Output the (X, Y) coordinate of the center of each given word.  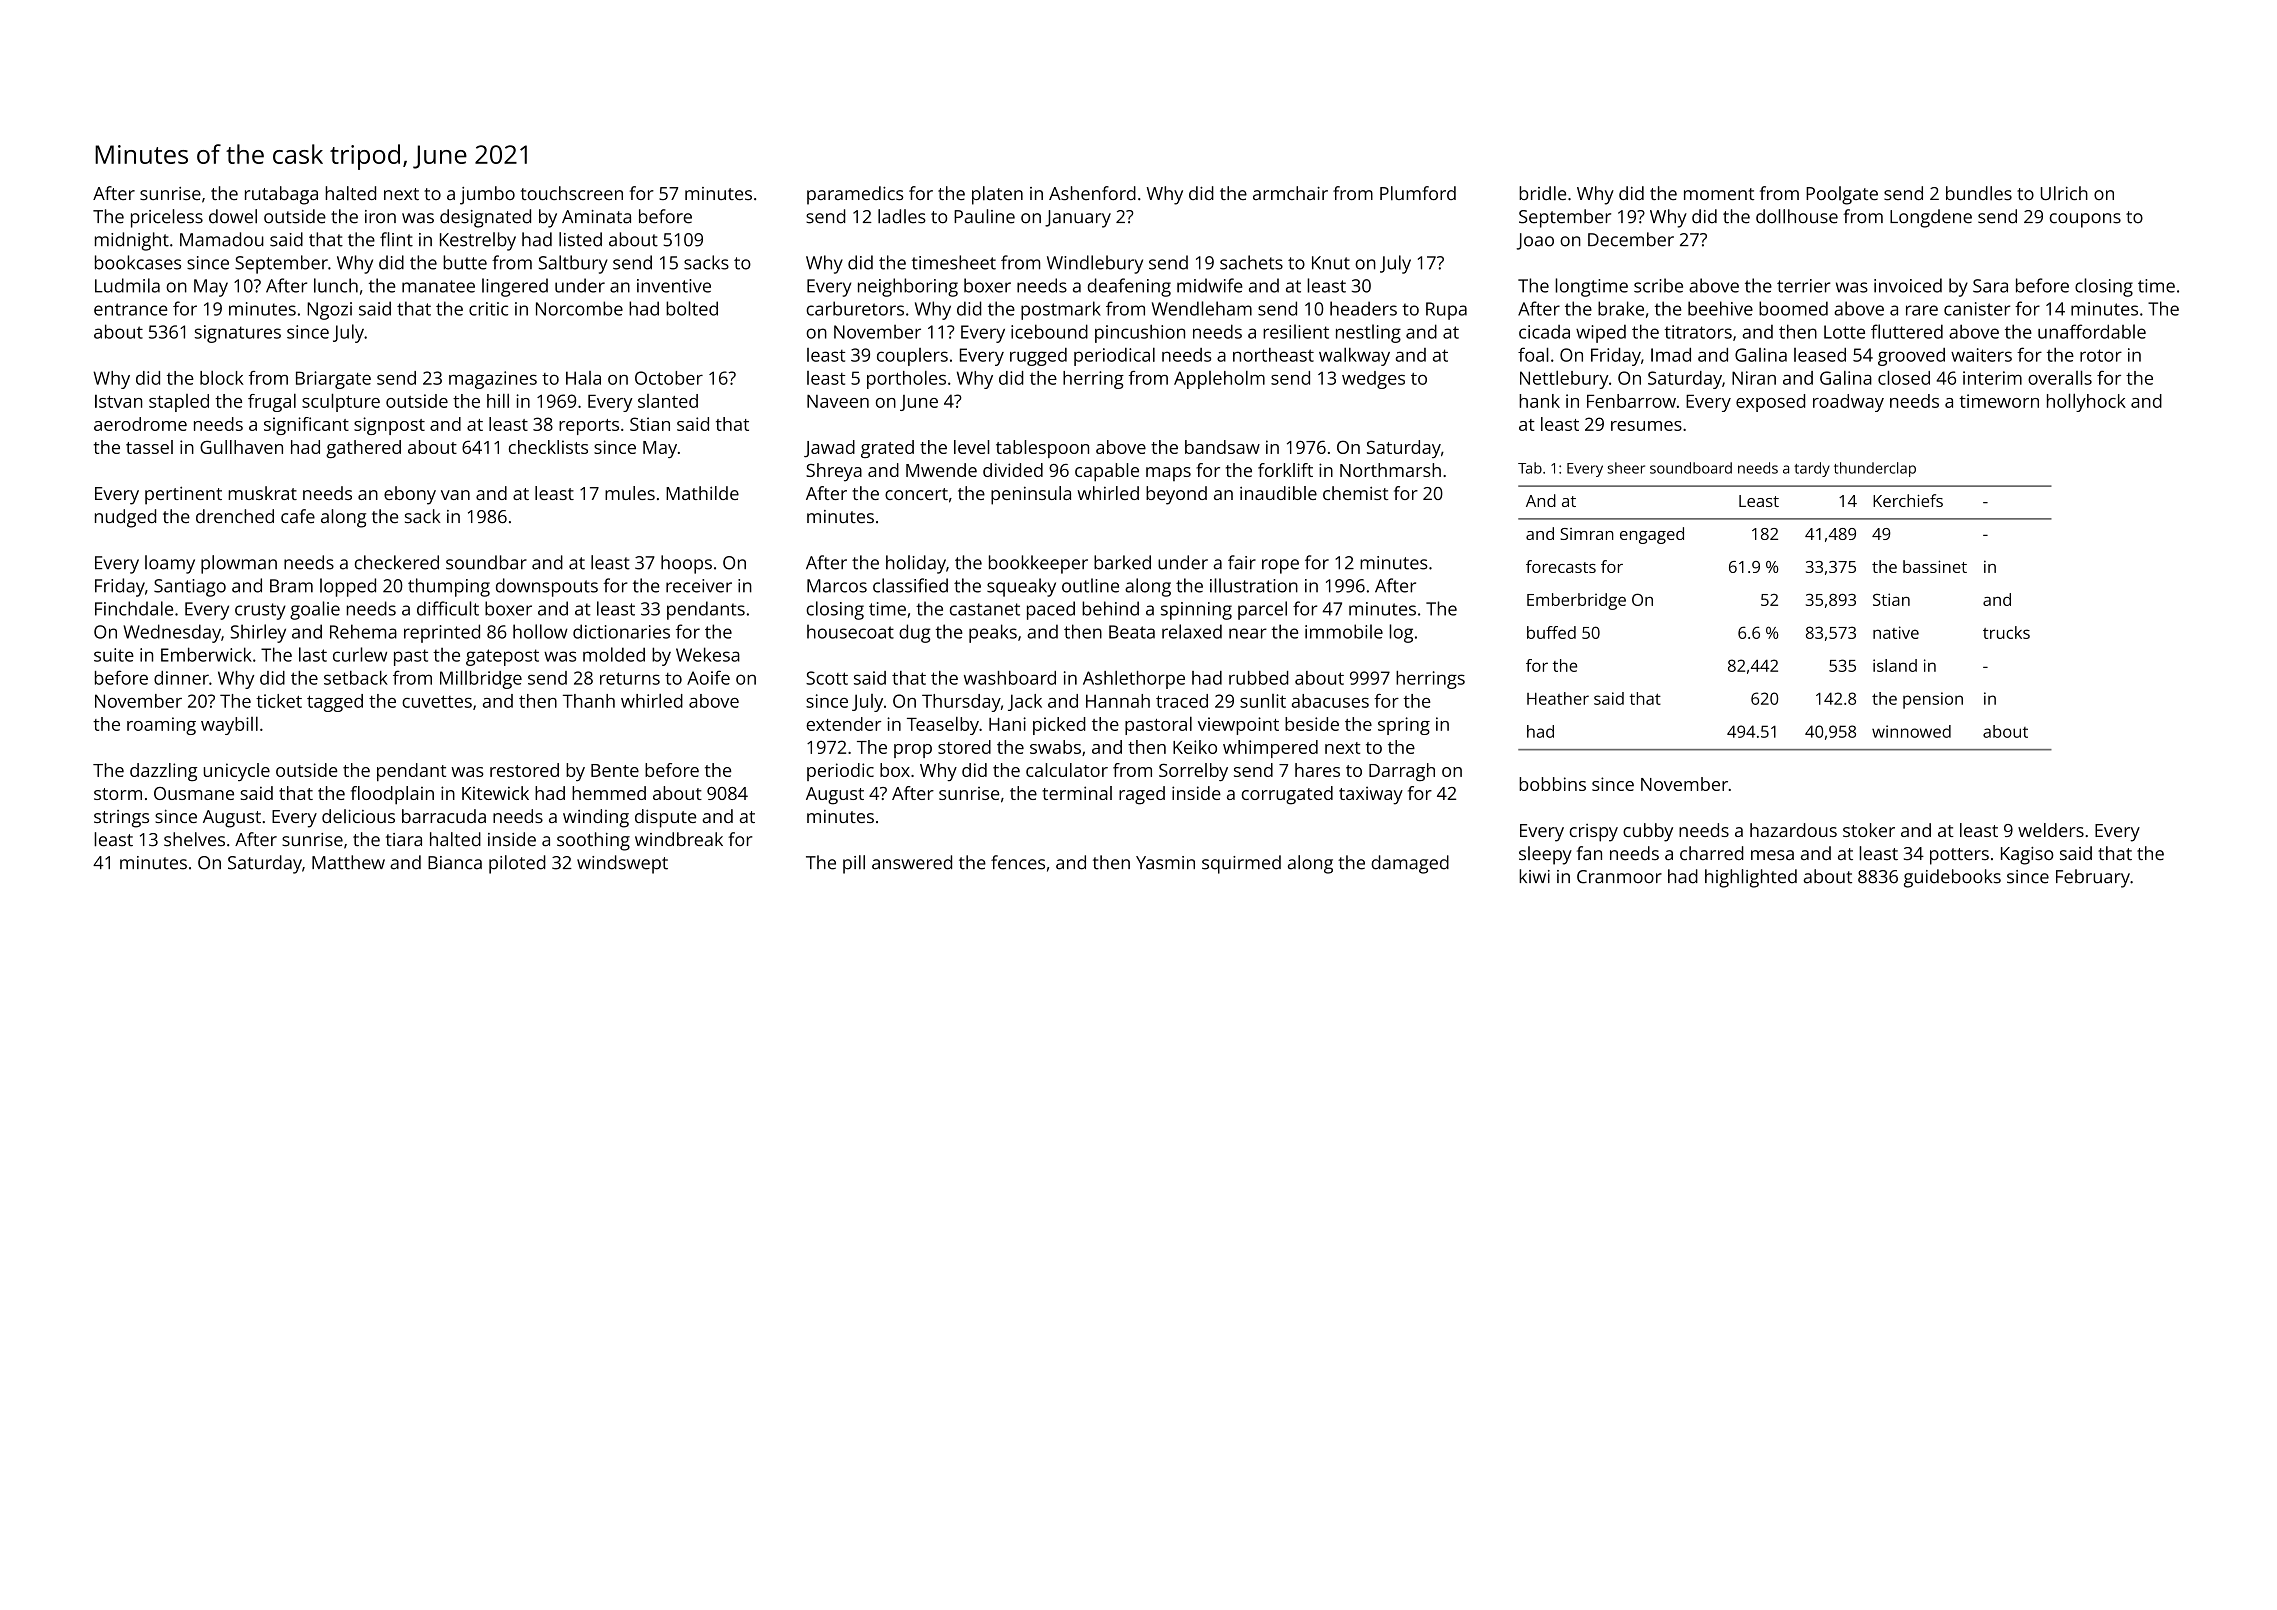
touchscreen (572, 193)
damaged (1410, 864)
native (1896, 632)
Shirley (258, 633)
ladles (902, 216)
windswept (622, 864)
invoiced (1908, 285)
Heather (1558, 698)
